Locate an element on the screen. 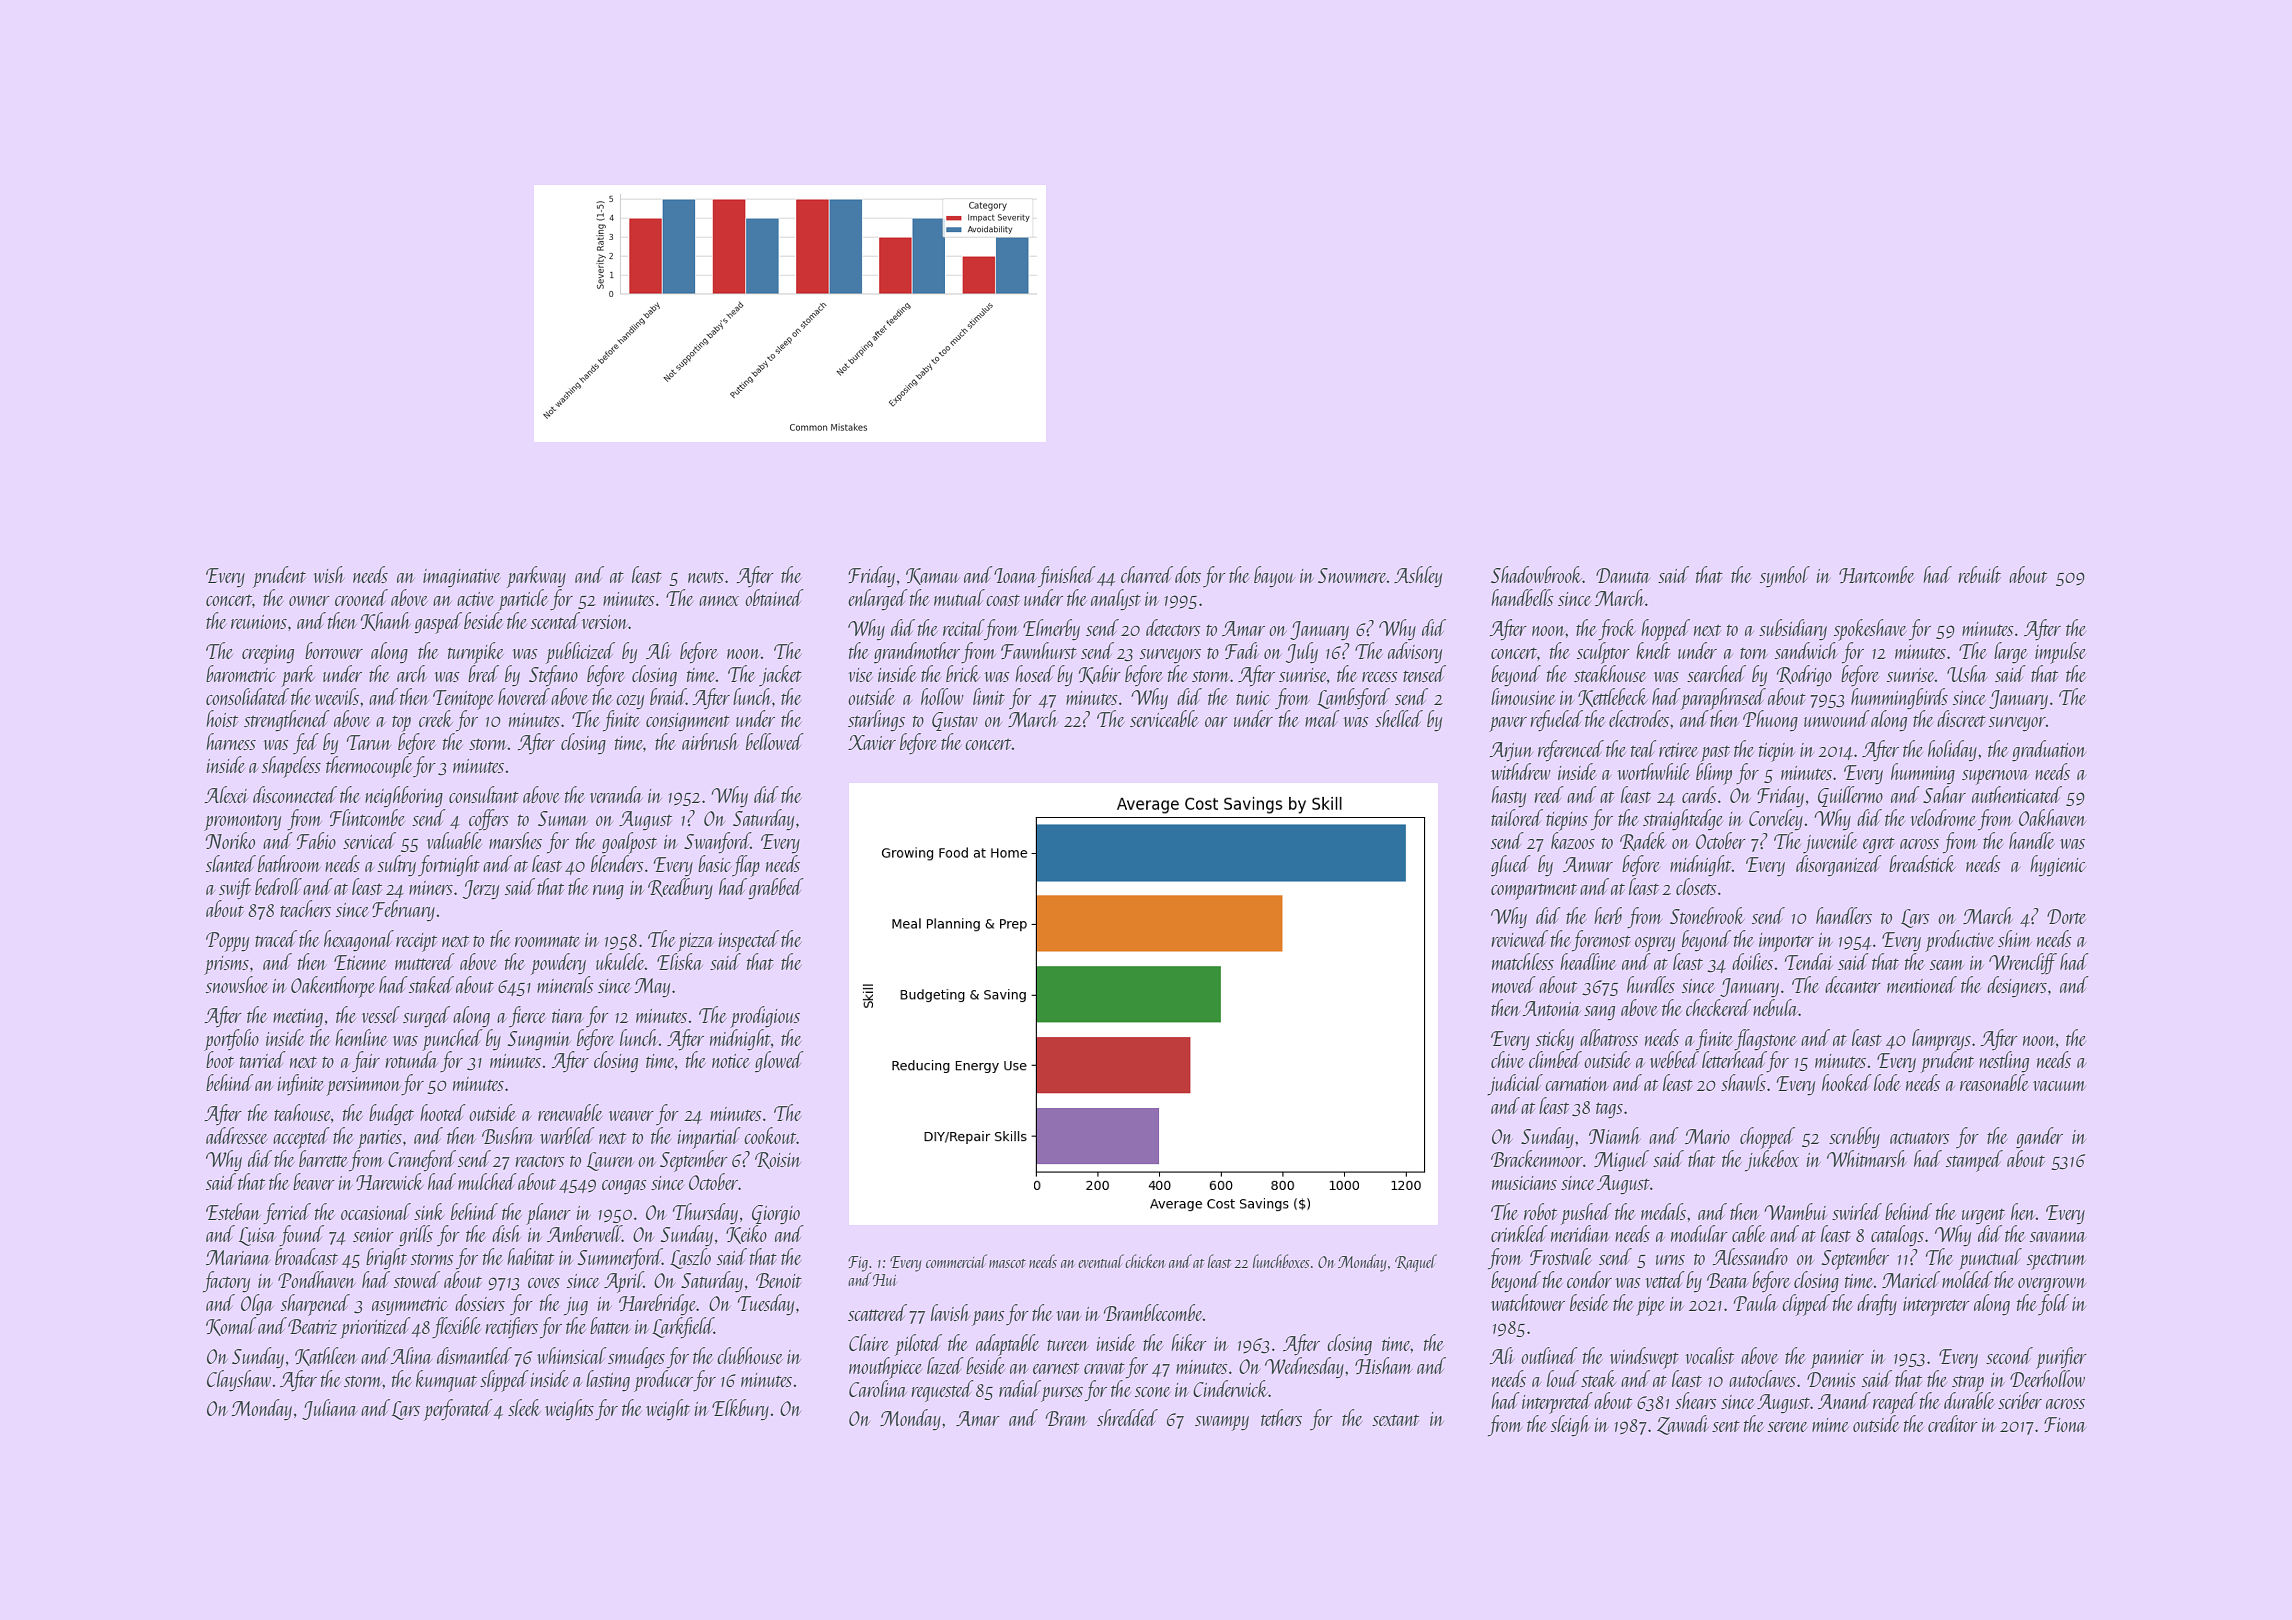  prisms is located at coordinates (226, 965).
